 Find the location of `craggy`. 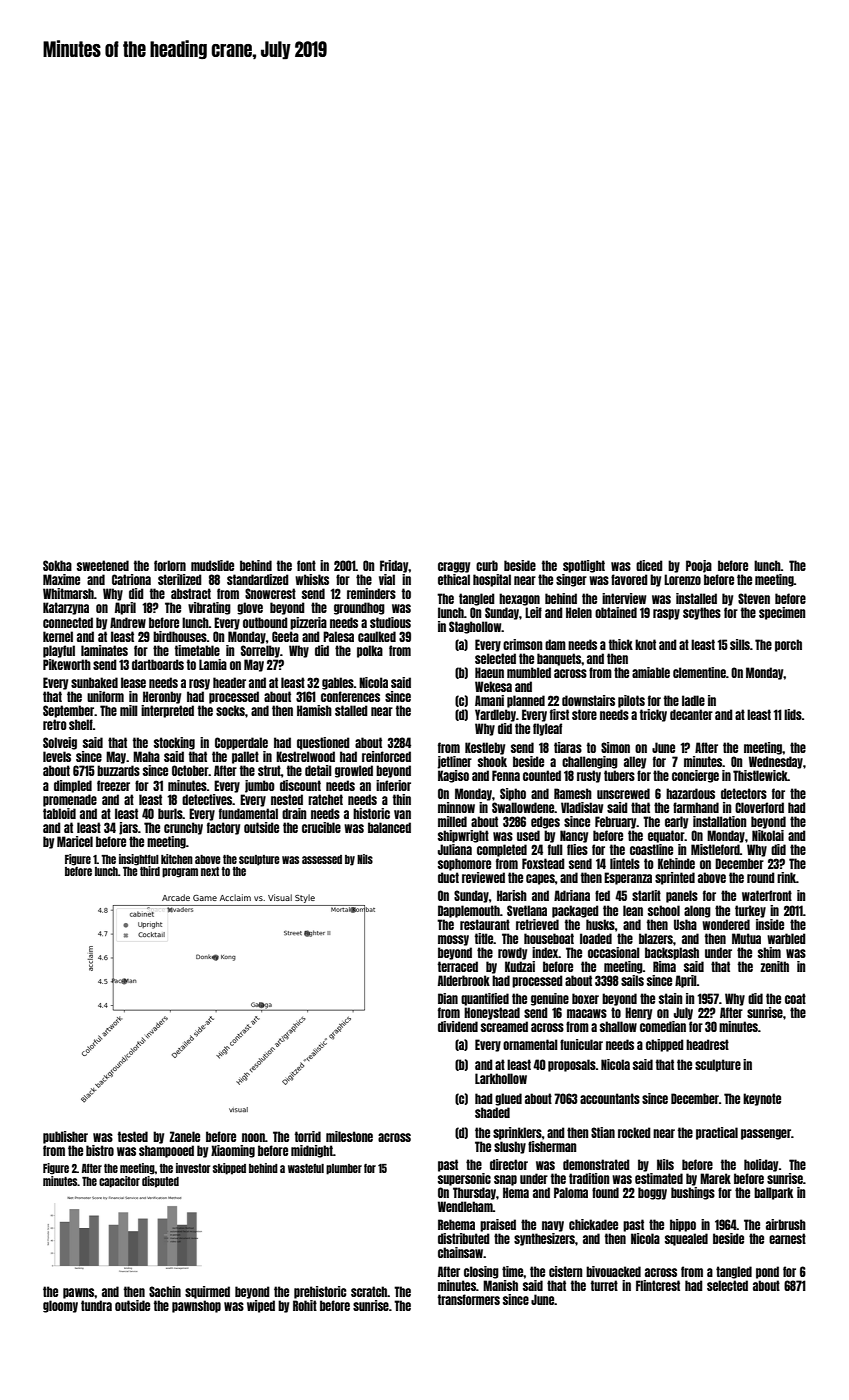

craggy is located at coordinates (454, 567).
